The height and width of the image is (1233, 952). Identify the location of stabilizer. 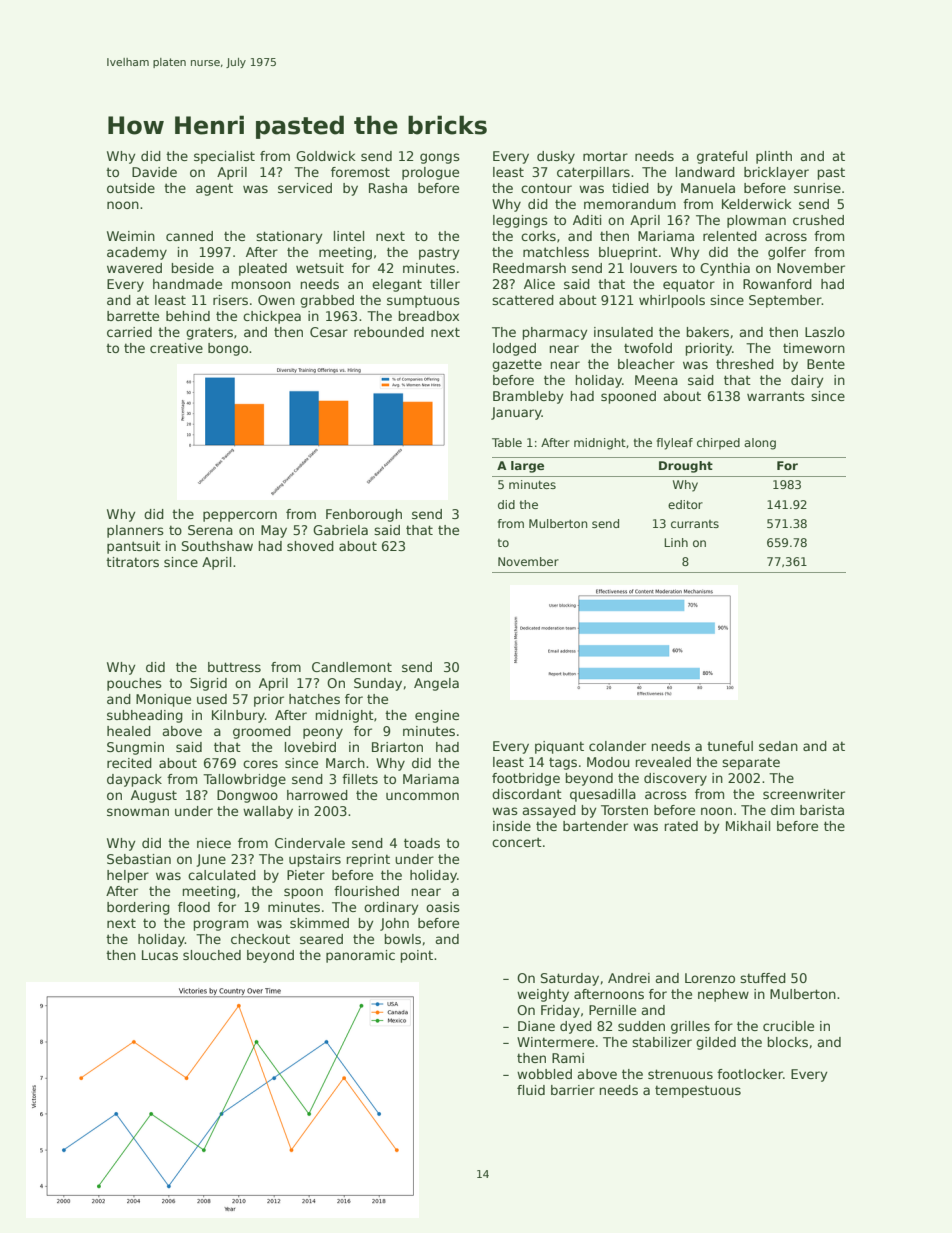
(662, 1042).
